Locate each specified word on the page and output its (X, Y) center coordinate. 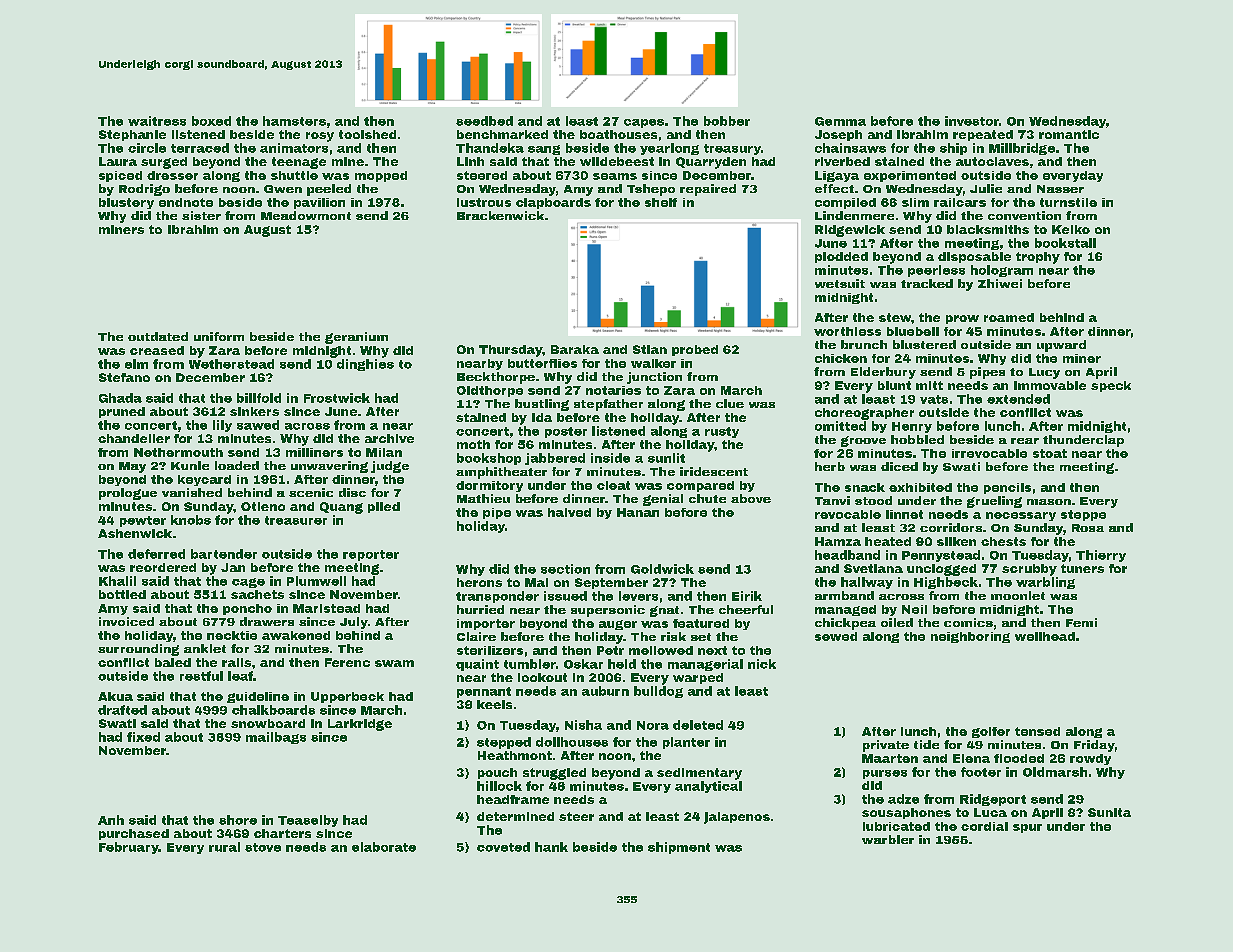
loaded (237, 465)
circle (147, 148)
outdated (158, 336)
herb (830, 466)
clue (730, 403)
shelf (661, 202)
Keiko (1071, 229)
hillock (499, 786)
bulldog (658, 692)
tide (926, 744)
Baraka (575, 349)
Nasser (1060, 189)
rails (236, 662)
